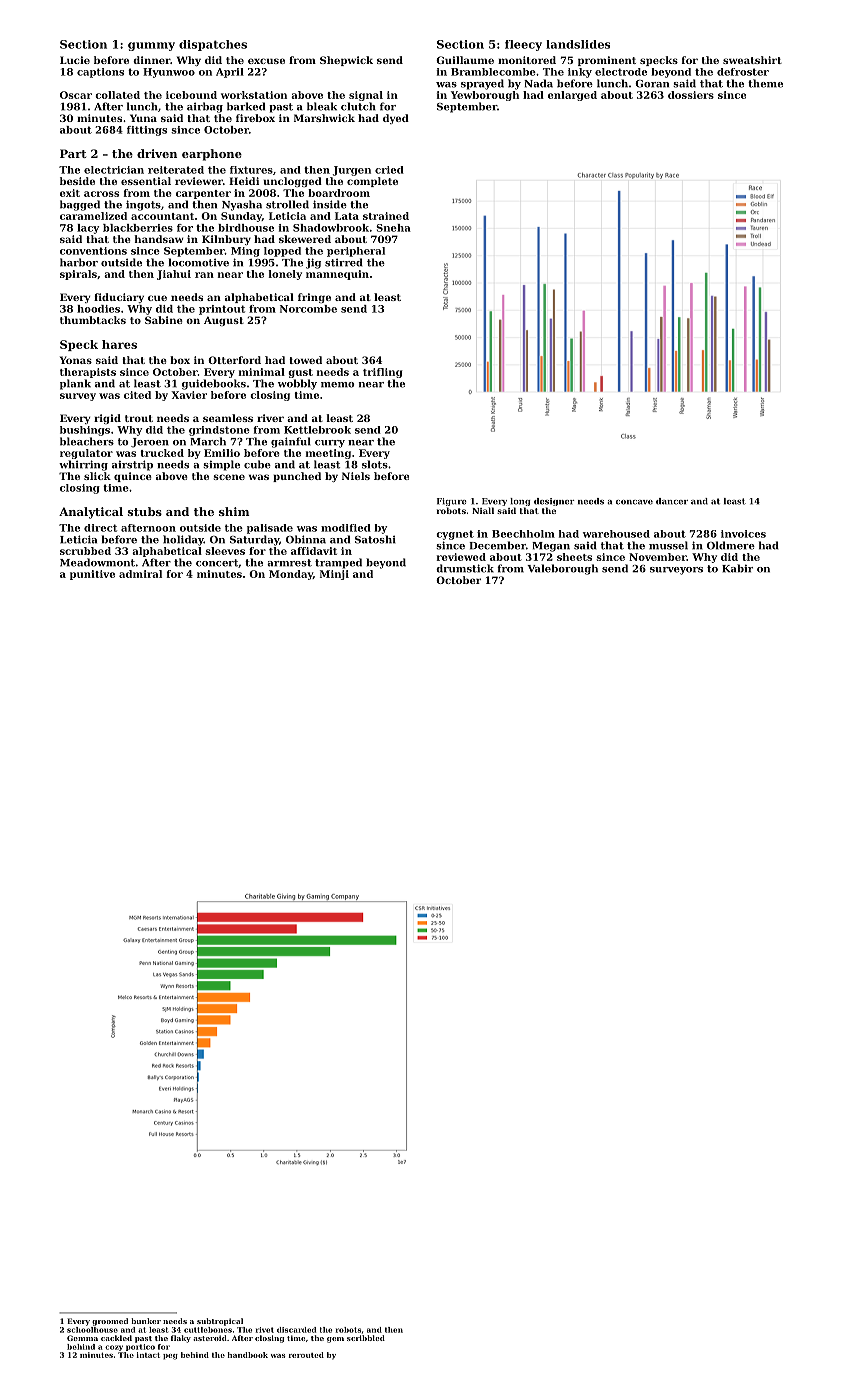 This document has width=849, height=1400. I want to click on dancer, so click(672, 501).
